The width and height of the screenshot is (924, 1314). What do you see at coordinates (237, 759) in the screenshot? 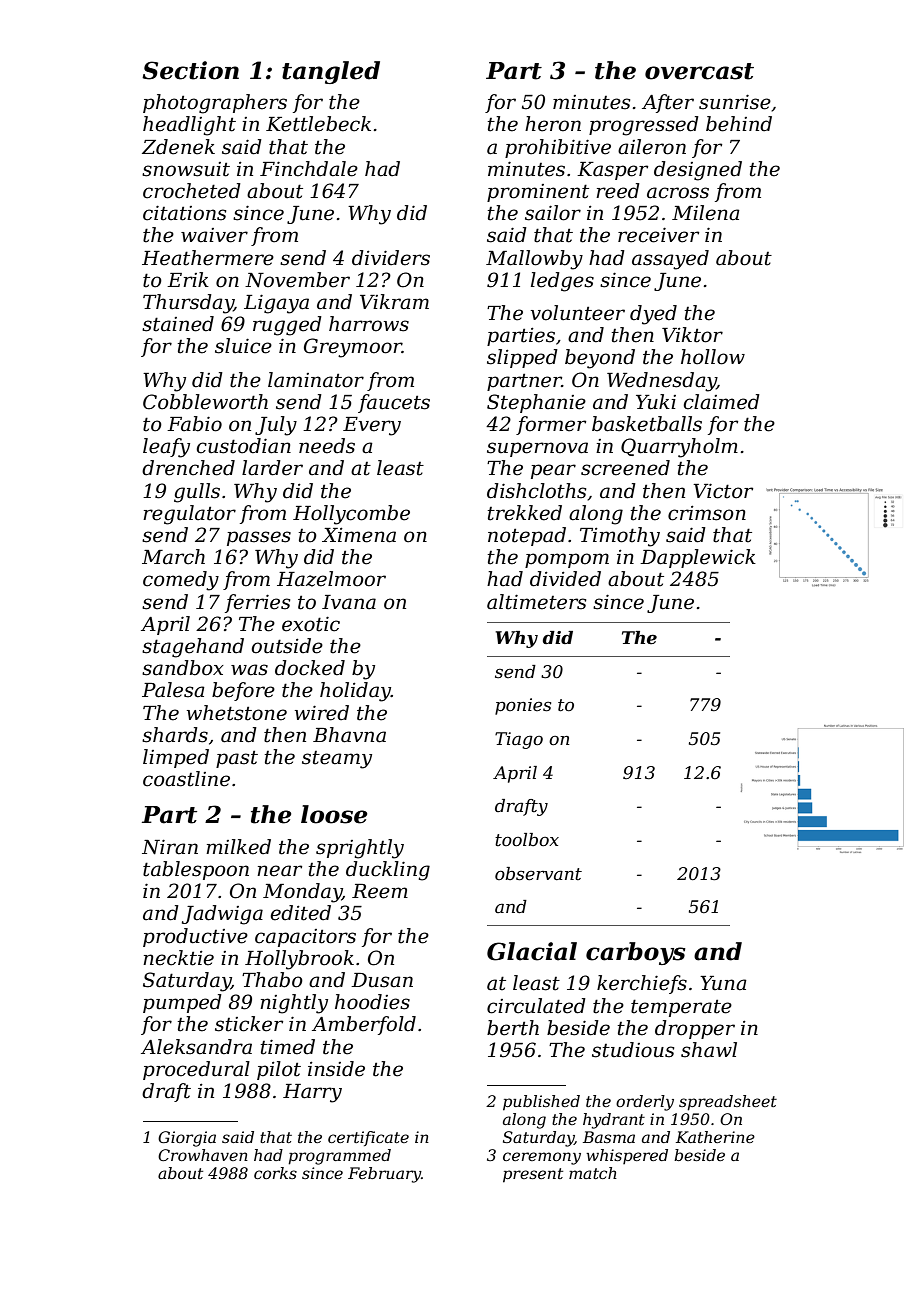
I see `past` at bounding box center [237, 759].
